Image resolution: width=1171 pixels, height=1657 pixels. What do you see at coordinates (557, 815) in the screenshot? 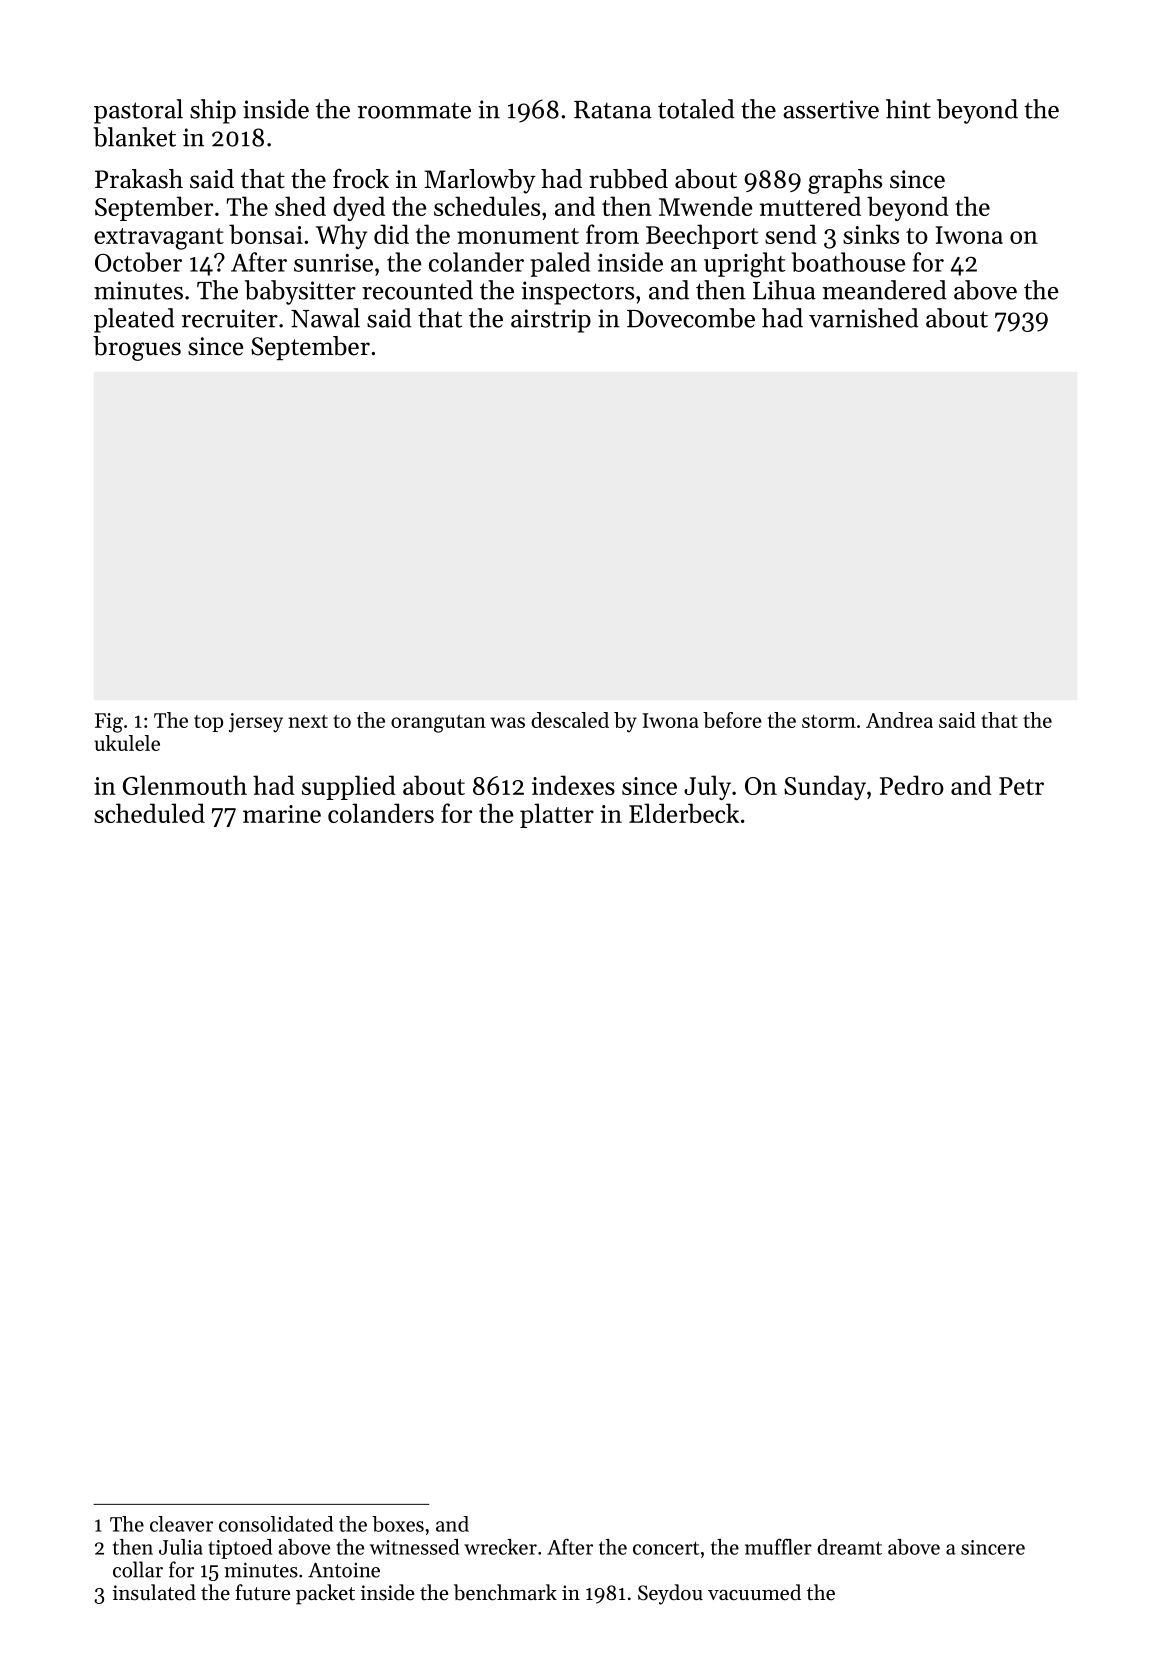
I see `platter` at bounding box center [557, 815].
